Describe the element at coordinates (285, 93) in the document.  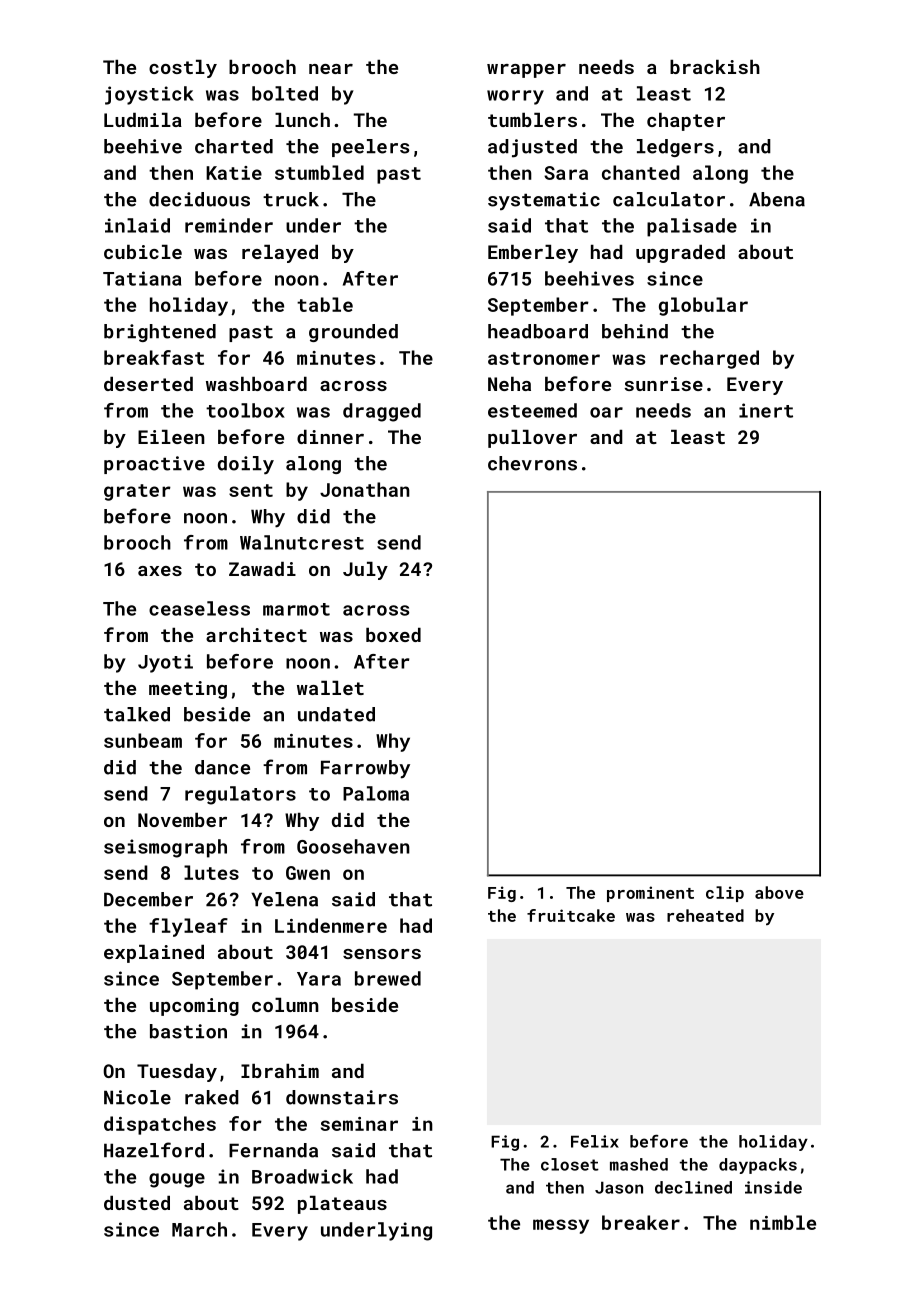
I see `bolted` at that location.
